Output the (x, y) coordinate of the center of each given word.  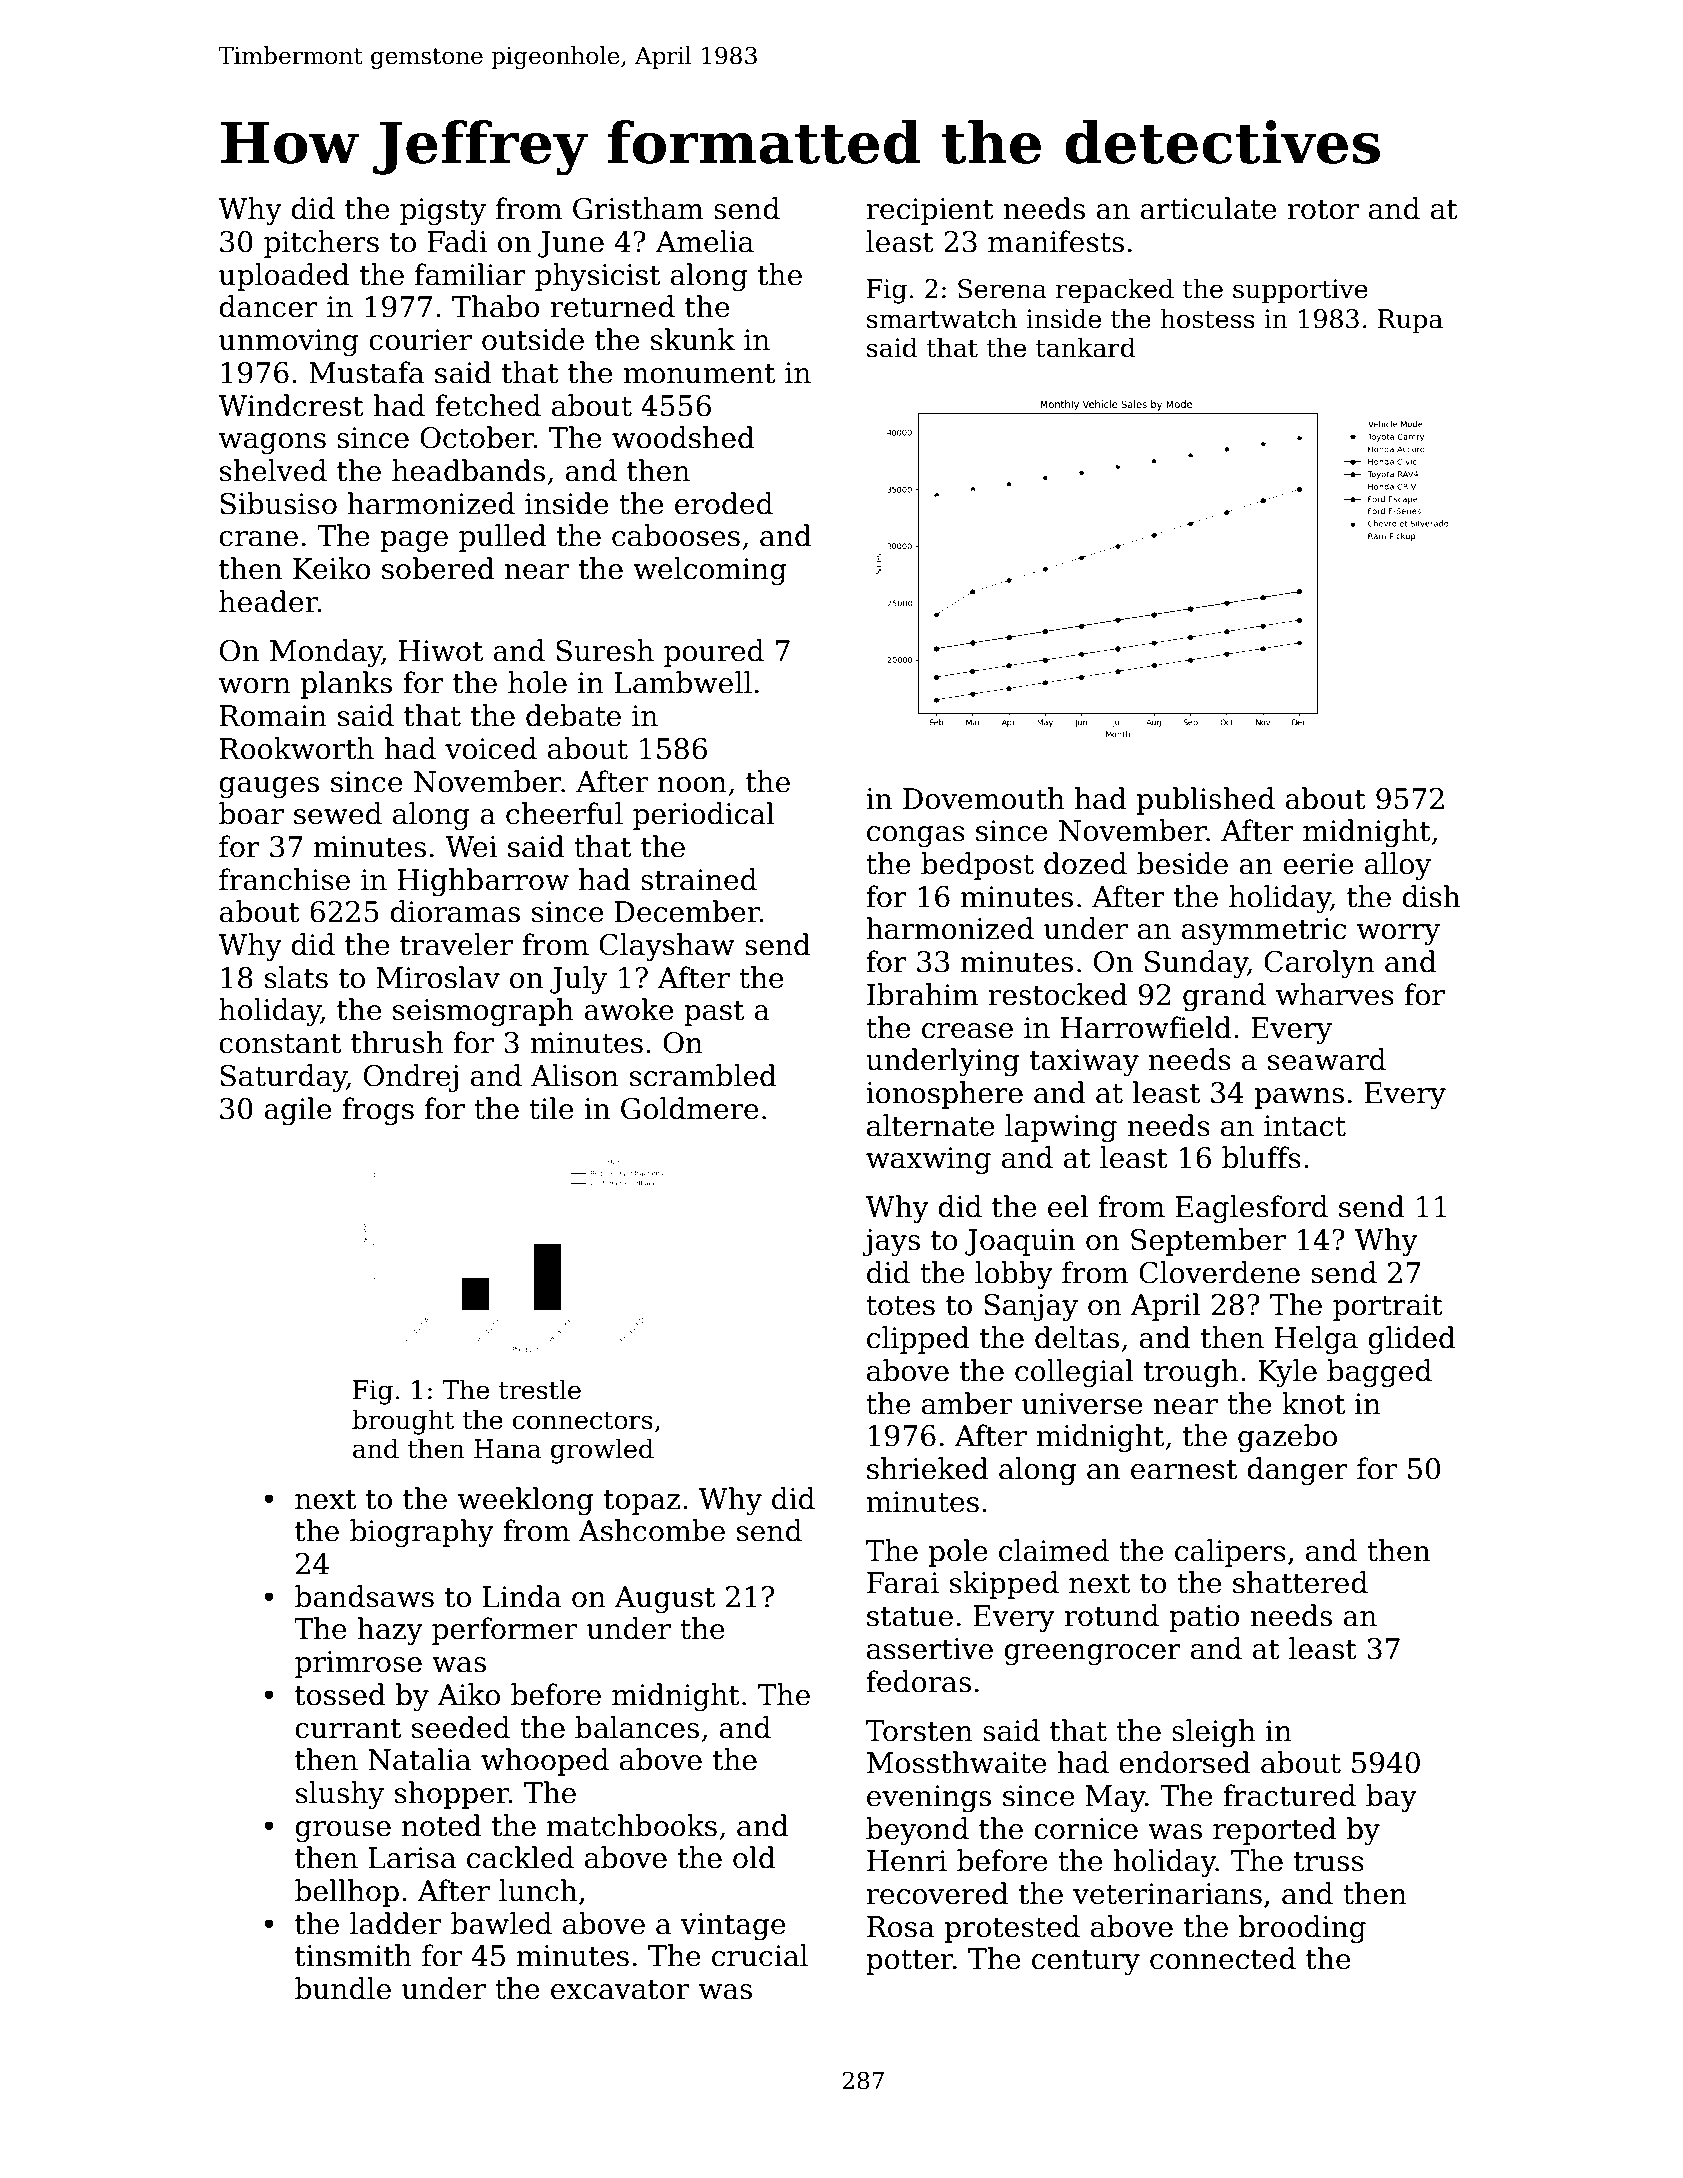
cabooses (676, 535)
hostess (1207, 318)
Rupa (1410, 321)
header (268, 601)
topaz (642, 1502)
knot (1313, 1403)
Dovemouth (984, 798)
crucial (760, 1955)
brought (403, 1422)
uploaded (284, 277)
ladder (395, 1923)
